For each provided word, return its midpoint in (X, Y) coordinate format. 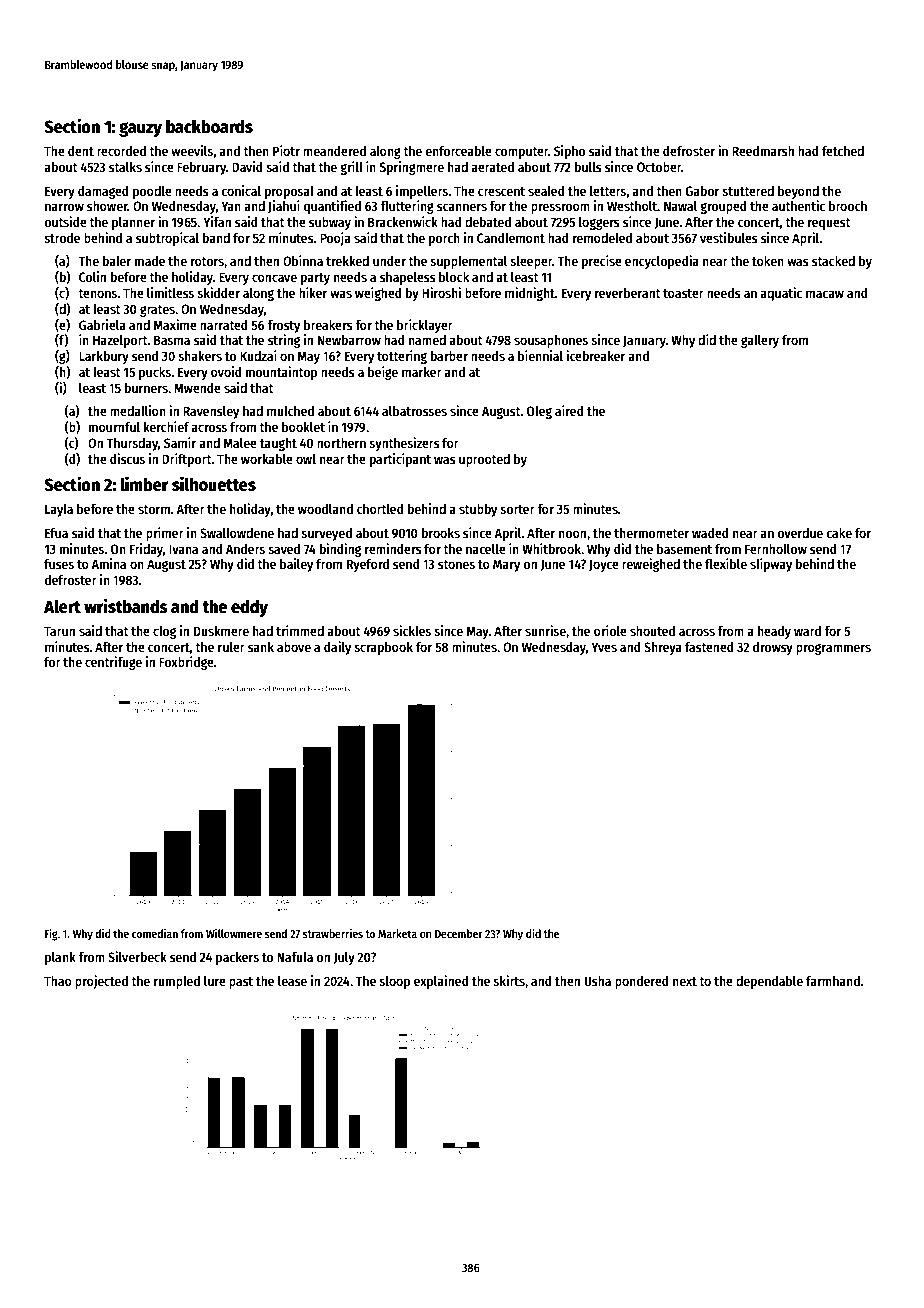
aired (569, 410)
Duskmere (221, 631)
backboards (209, 126)
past (241, 983)
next (685, 981)
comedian (155, 933)
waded (710, 533)
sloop (394, 982)
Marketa (397, 933)
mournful (114, 427)
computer (521, 153)
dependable (769, 982)
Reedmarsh (763, 151)
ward (807, 631)
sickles (412, 630)
